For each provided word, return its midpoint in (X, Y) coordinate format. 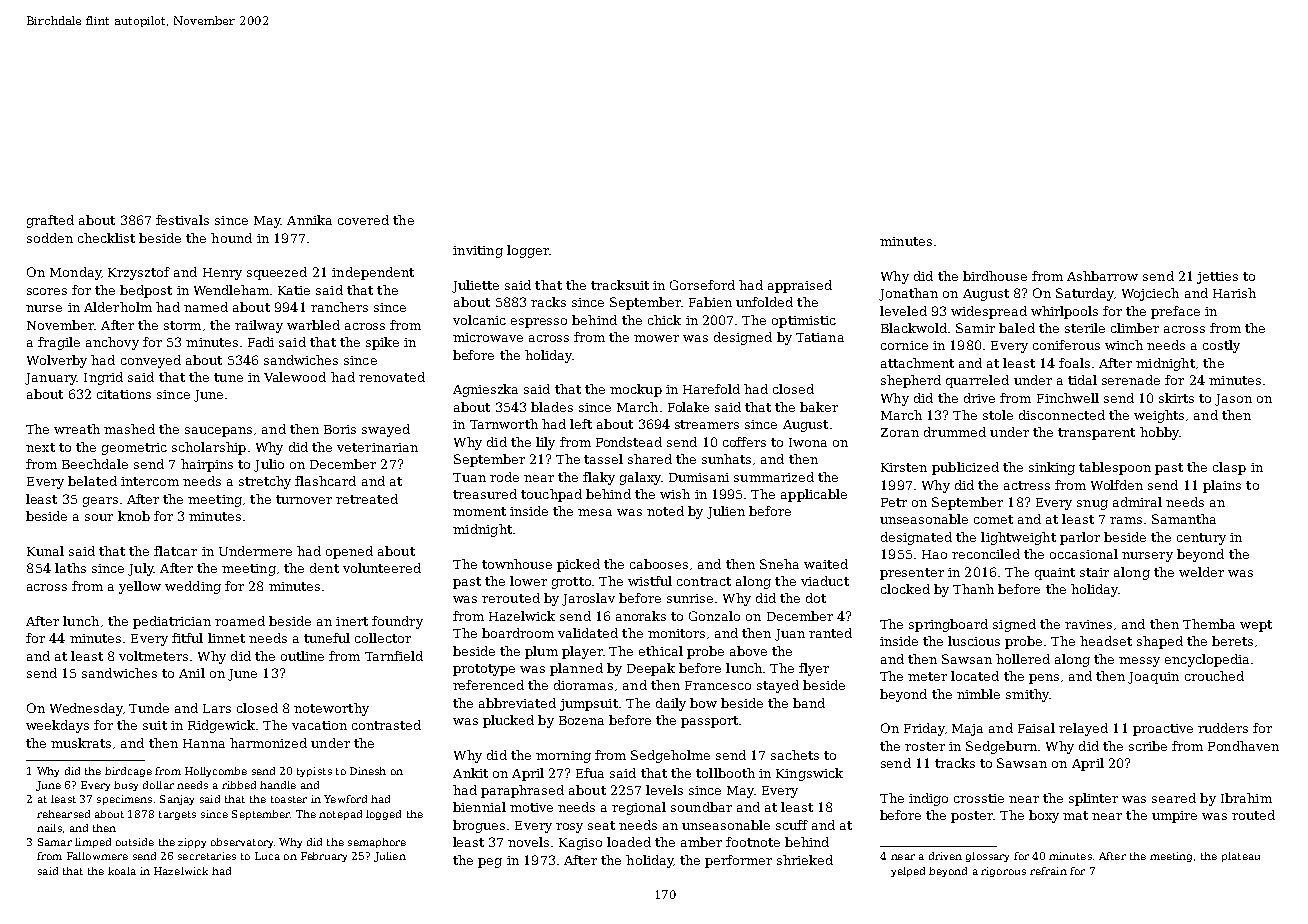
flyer (814, 669)
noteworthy (331, 709)
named (206, 307)
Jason (1233, 400)
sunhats (726, 459)
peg (490, 863)
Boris (340, 429)
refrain (1048, 871)
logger (528, 251)
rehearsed (63, 814)
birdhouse (995, 276)
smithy (1027, 695)
